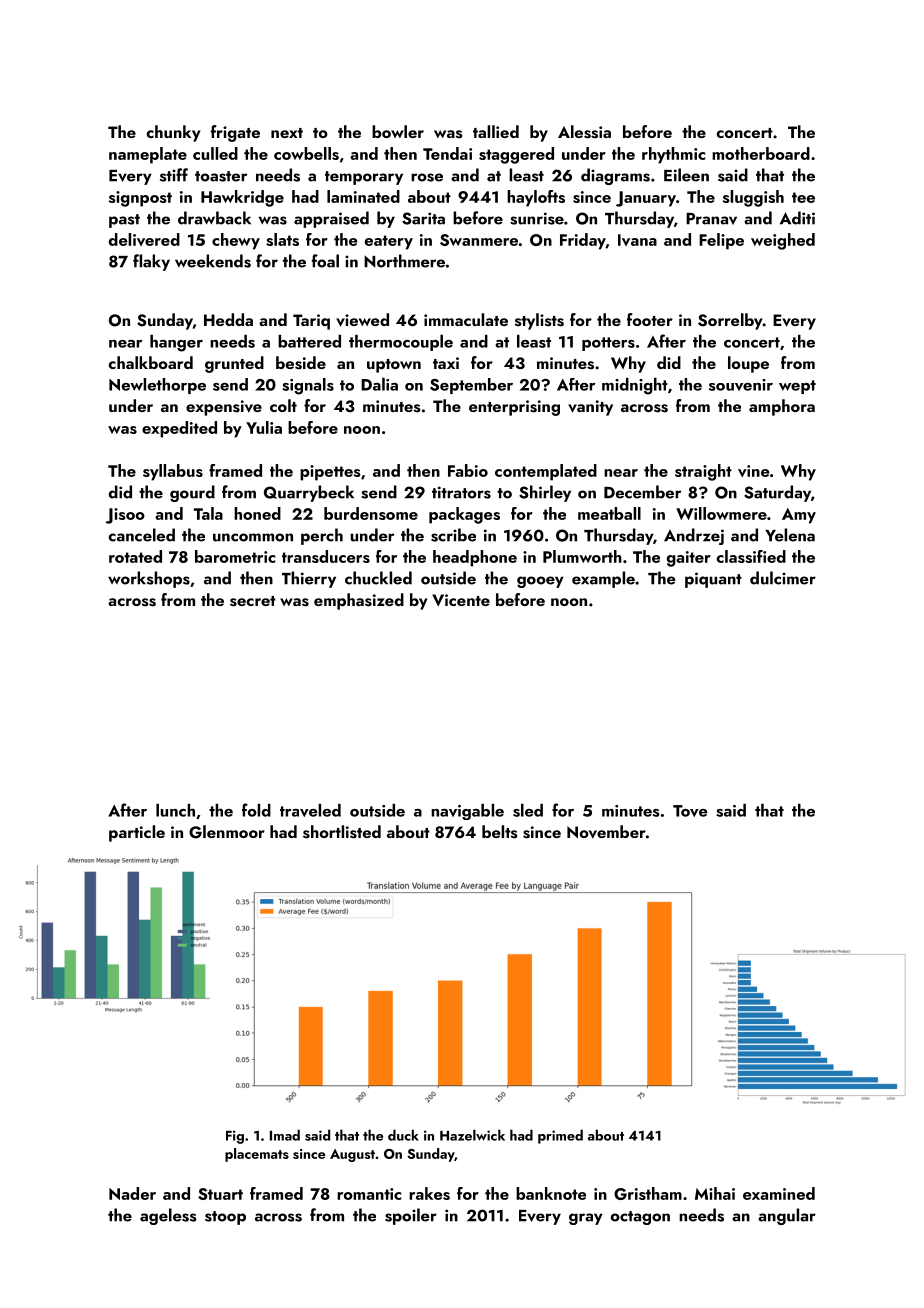 The height and width of the screenshot is (1308, 924). I want to click on shortlisted, so click(342, 832).
